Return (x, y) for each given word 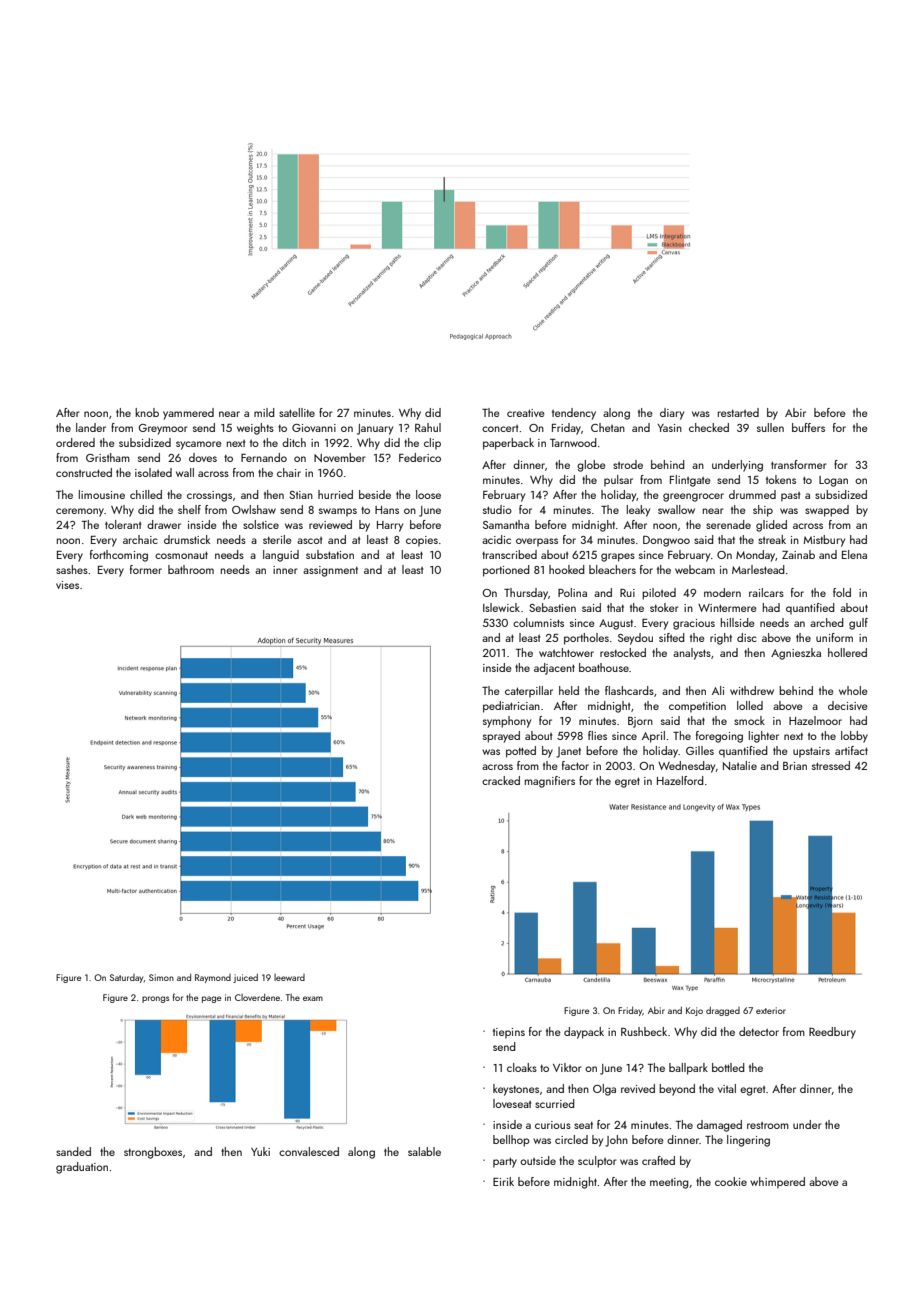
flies (597, 735)
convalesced (309, 1151)
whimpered (777, 1183)
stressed (831, 765)
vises (67, 585)
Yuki (260, 1151)
